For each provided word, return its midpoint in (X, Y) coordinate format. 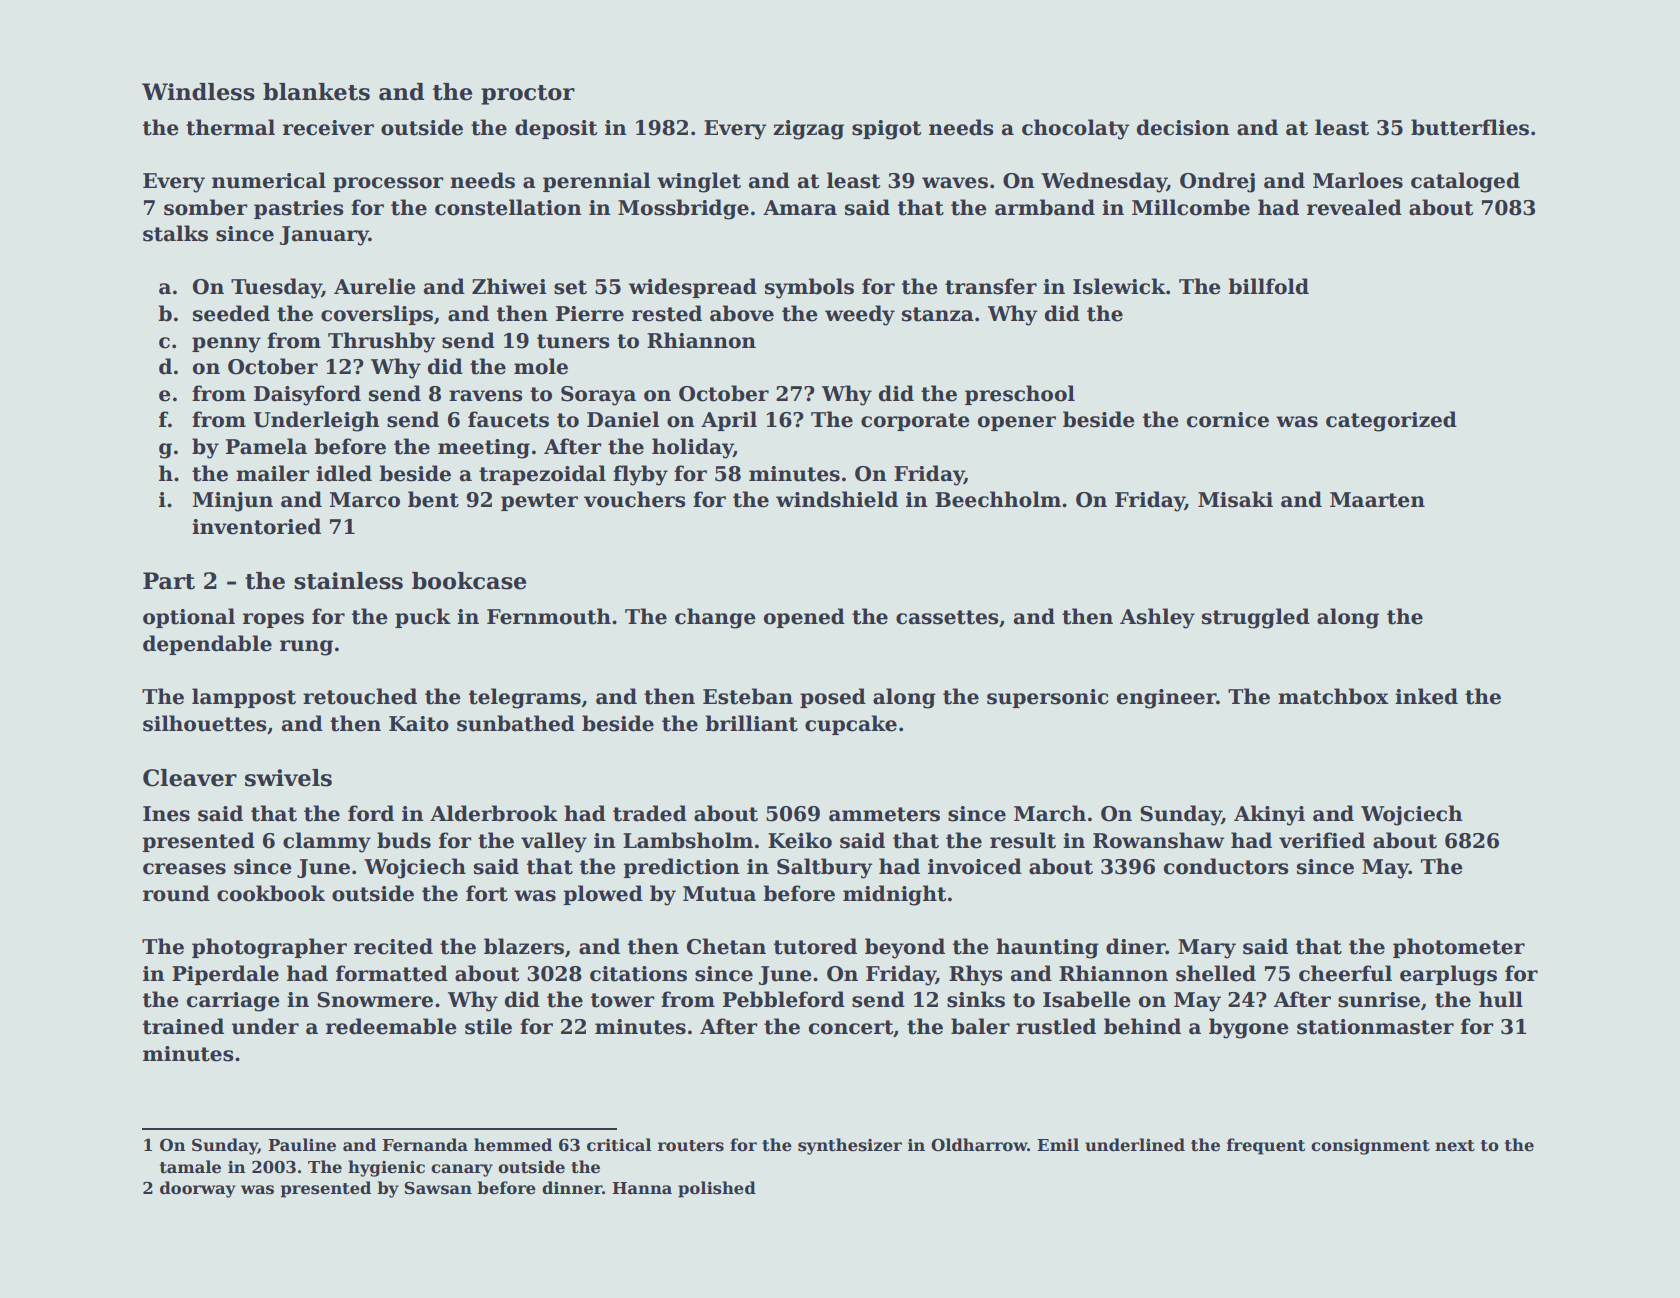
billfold (1268, 286)
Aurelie (375, 286)
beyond (905, 948)
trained (183, 1026)
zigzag (808, 130)
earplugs (1448, 975)
